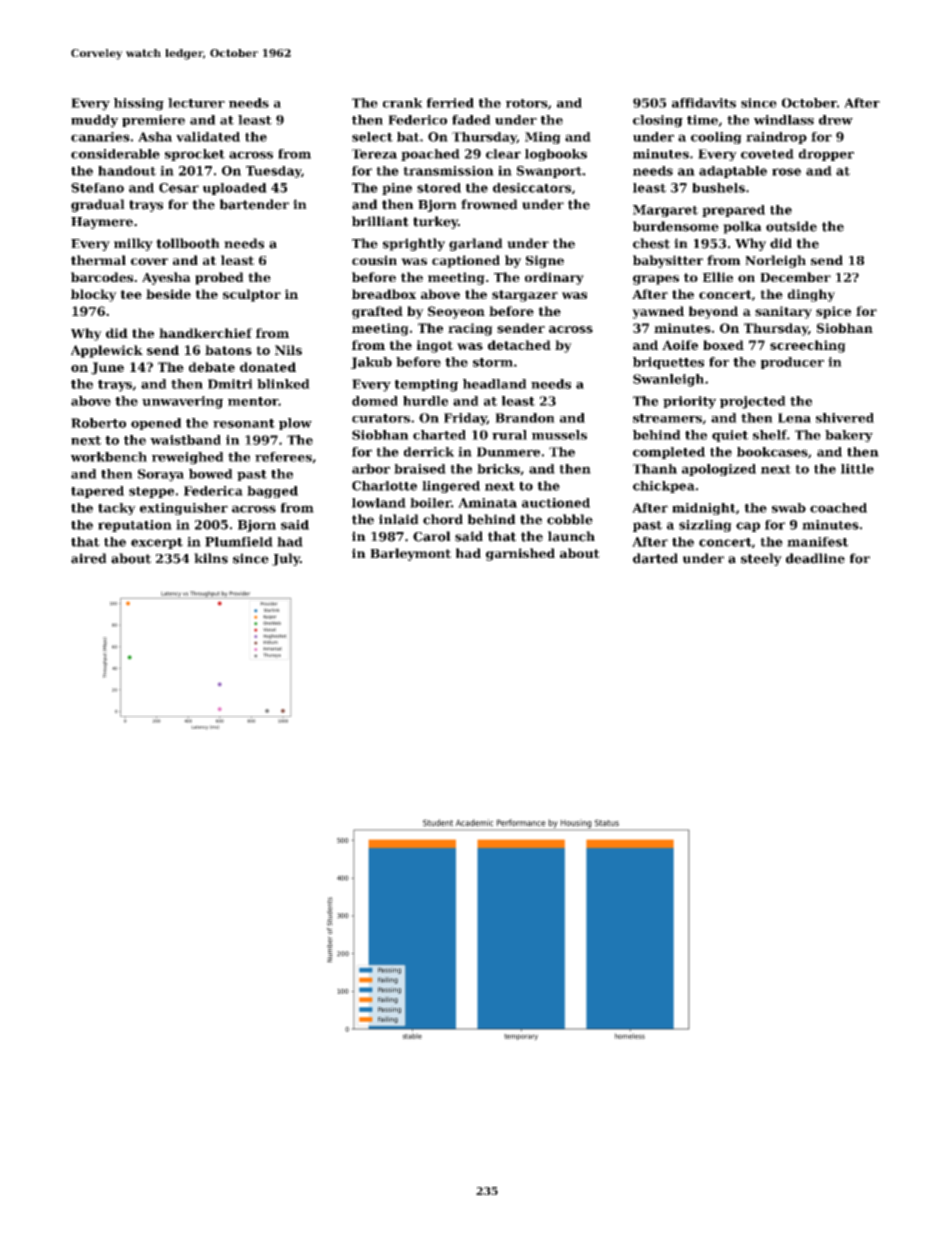  Describe the element at coordinates (556, 155) in the document. I see `logbooks` at that location.
